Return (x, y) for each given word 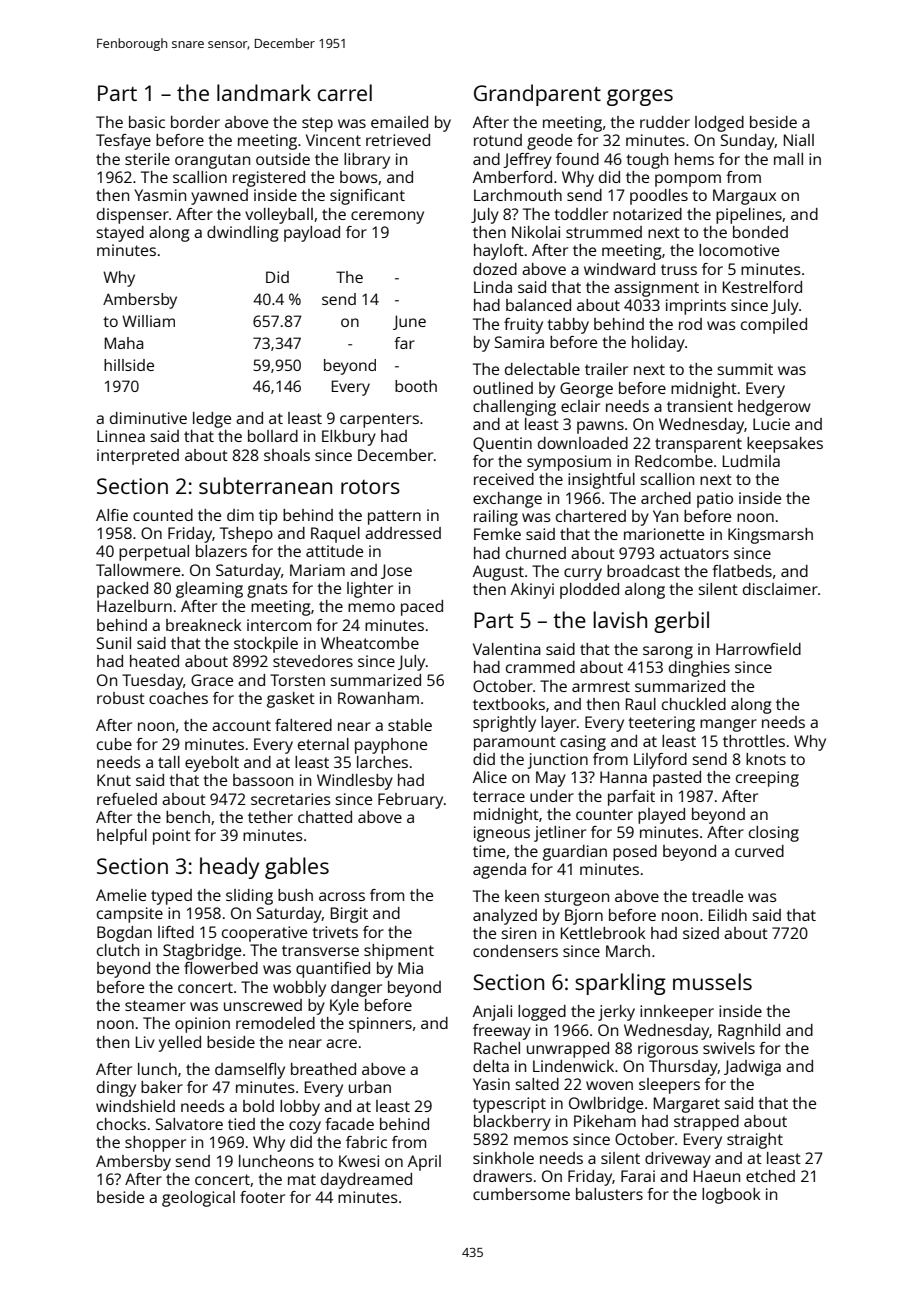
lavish (620, 619)
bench (188, 817)
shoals (287, 455)
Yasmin (160, 195)
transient (700, 406)
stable (410, 725)
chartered (591, 516)
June (409, 322)
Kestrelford (762, 287)
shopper (155, 1144)
